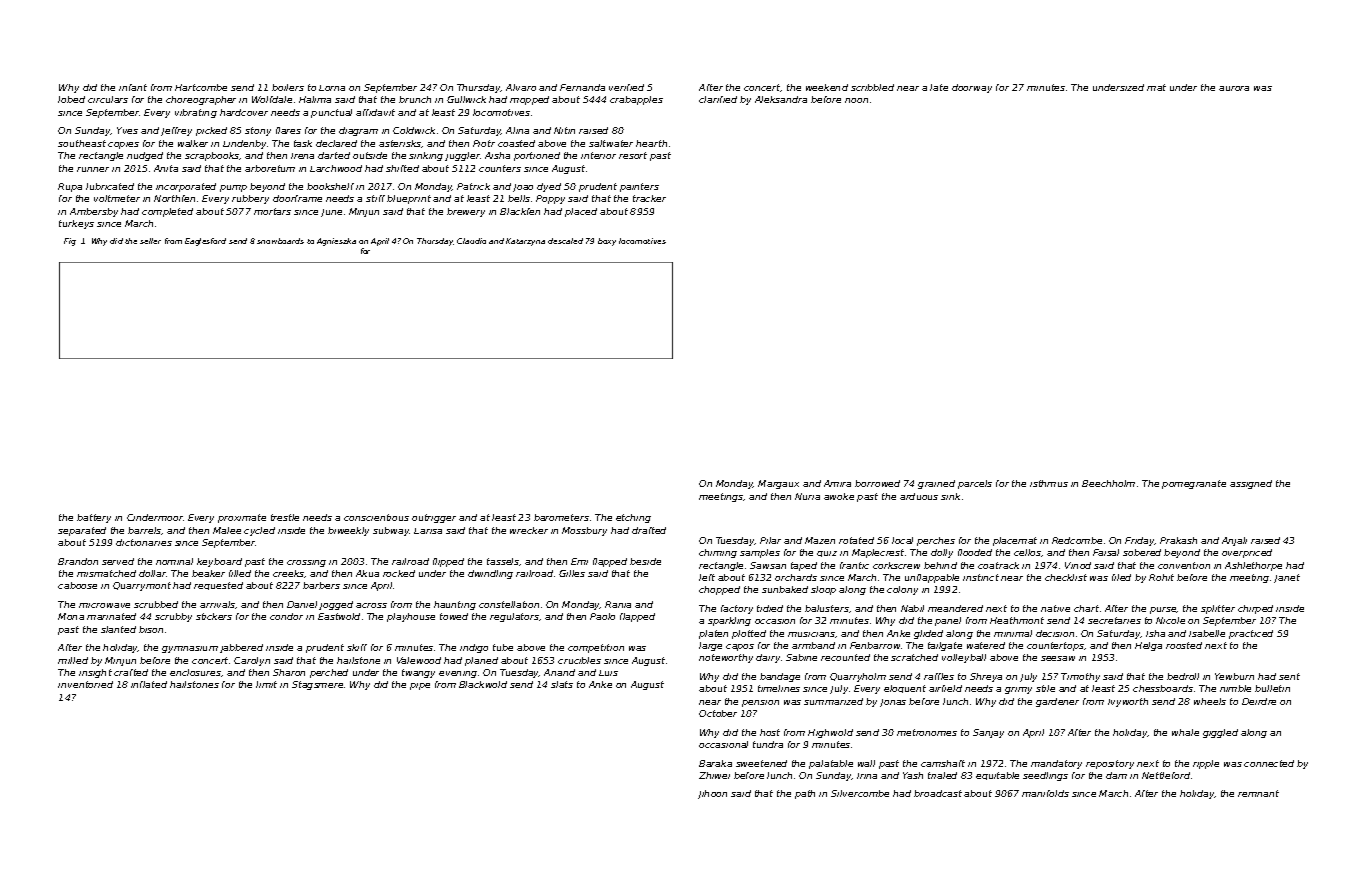 This document has width=1372, height=887. What do you see at coordinates (972, 88) in the document?
I see `doorway` at bounding box center [972, 88].
